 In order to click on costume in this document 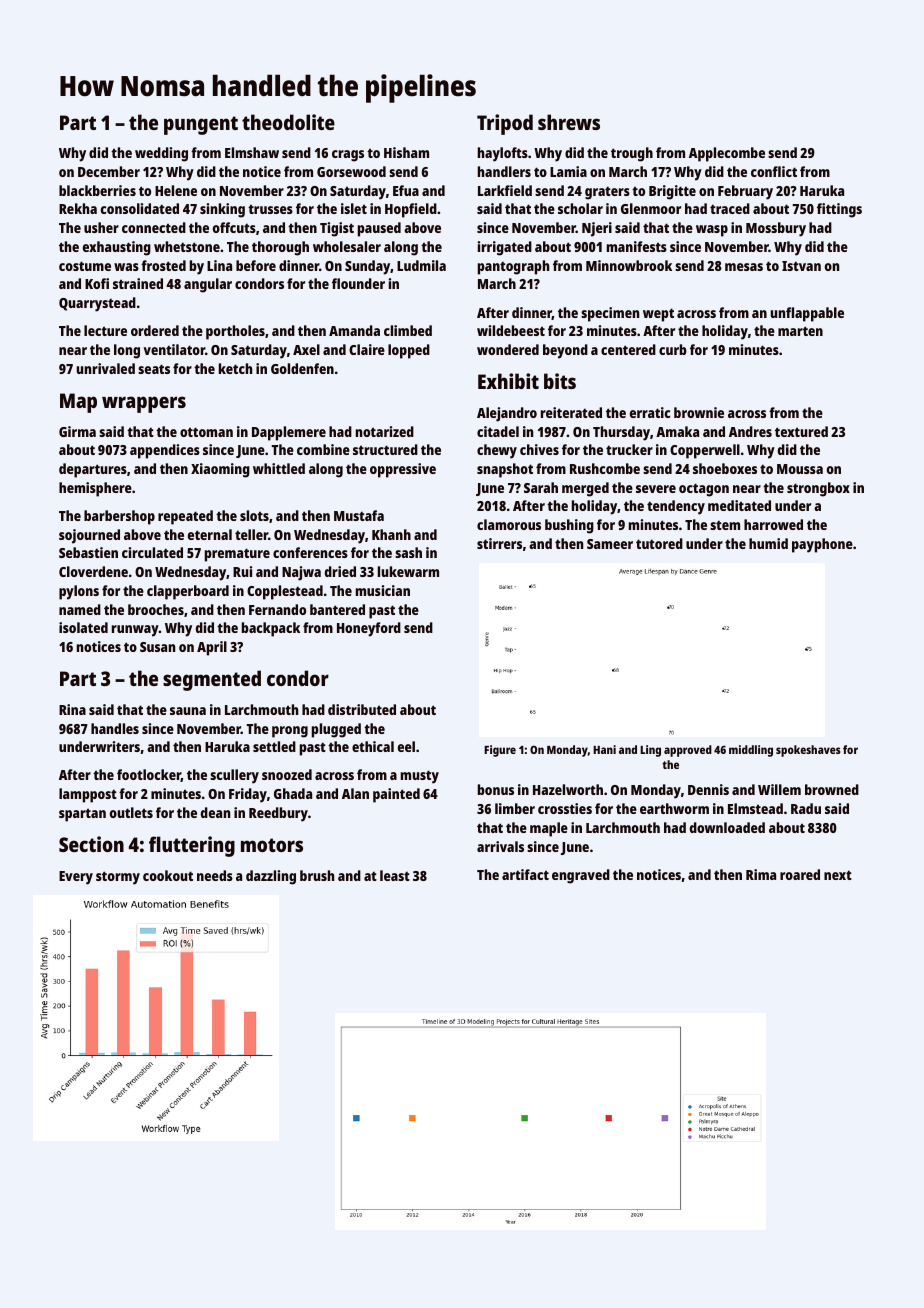, I will do `click(85, 266)`.
